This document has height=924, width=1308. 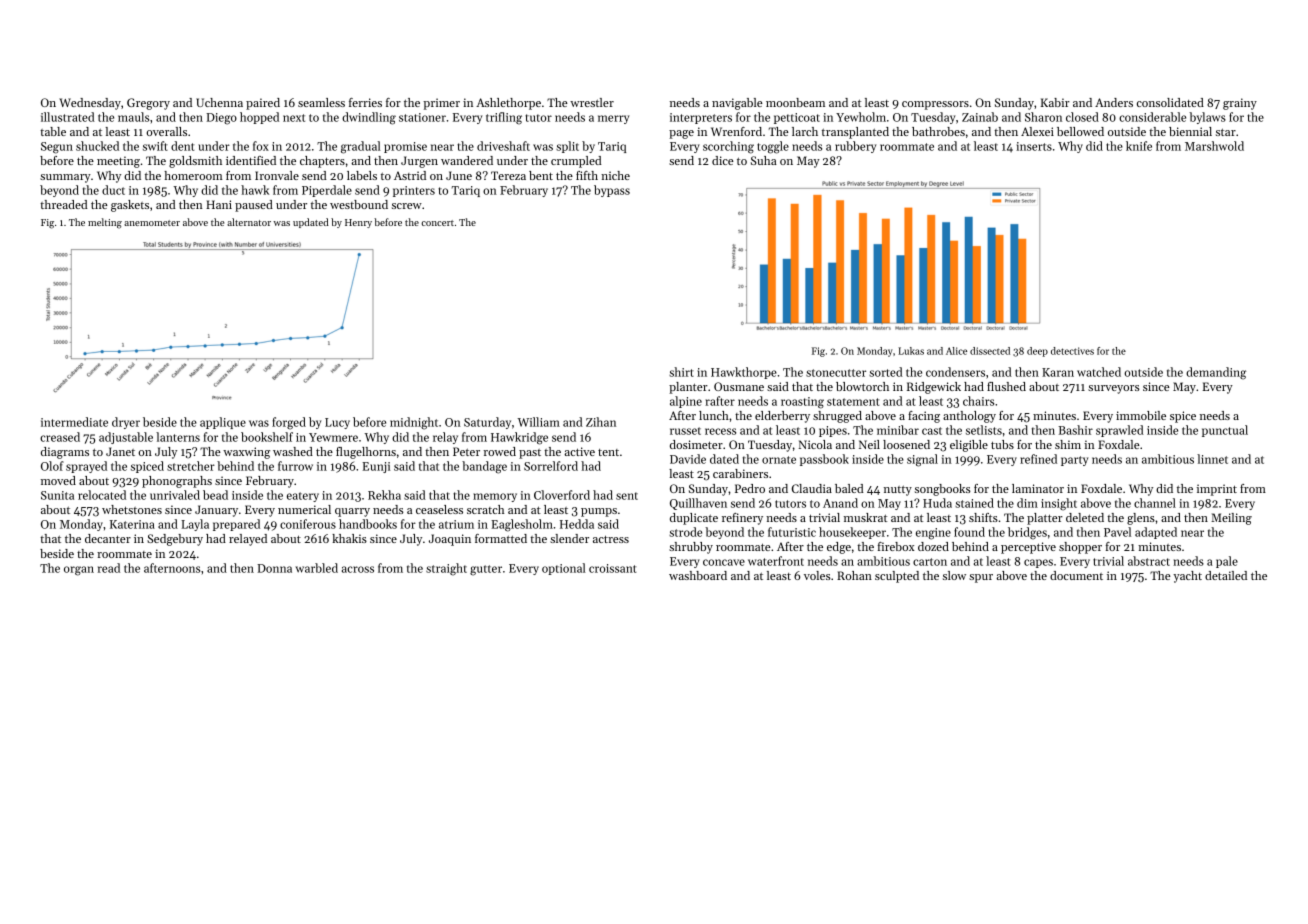 What do you see at coordinates (1207, 118) in the document?
I see `bylaws` at bounding box center [1207, 118].
